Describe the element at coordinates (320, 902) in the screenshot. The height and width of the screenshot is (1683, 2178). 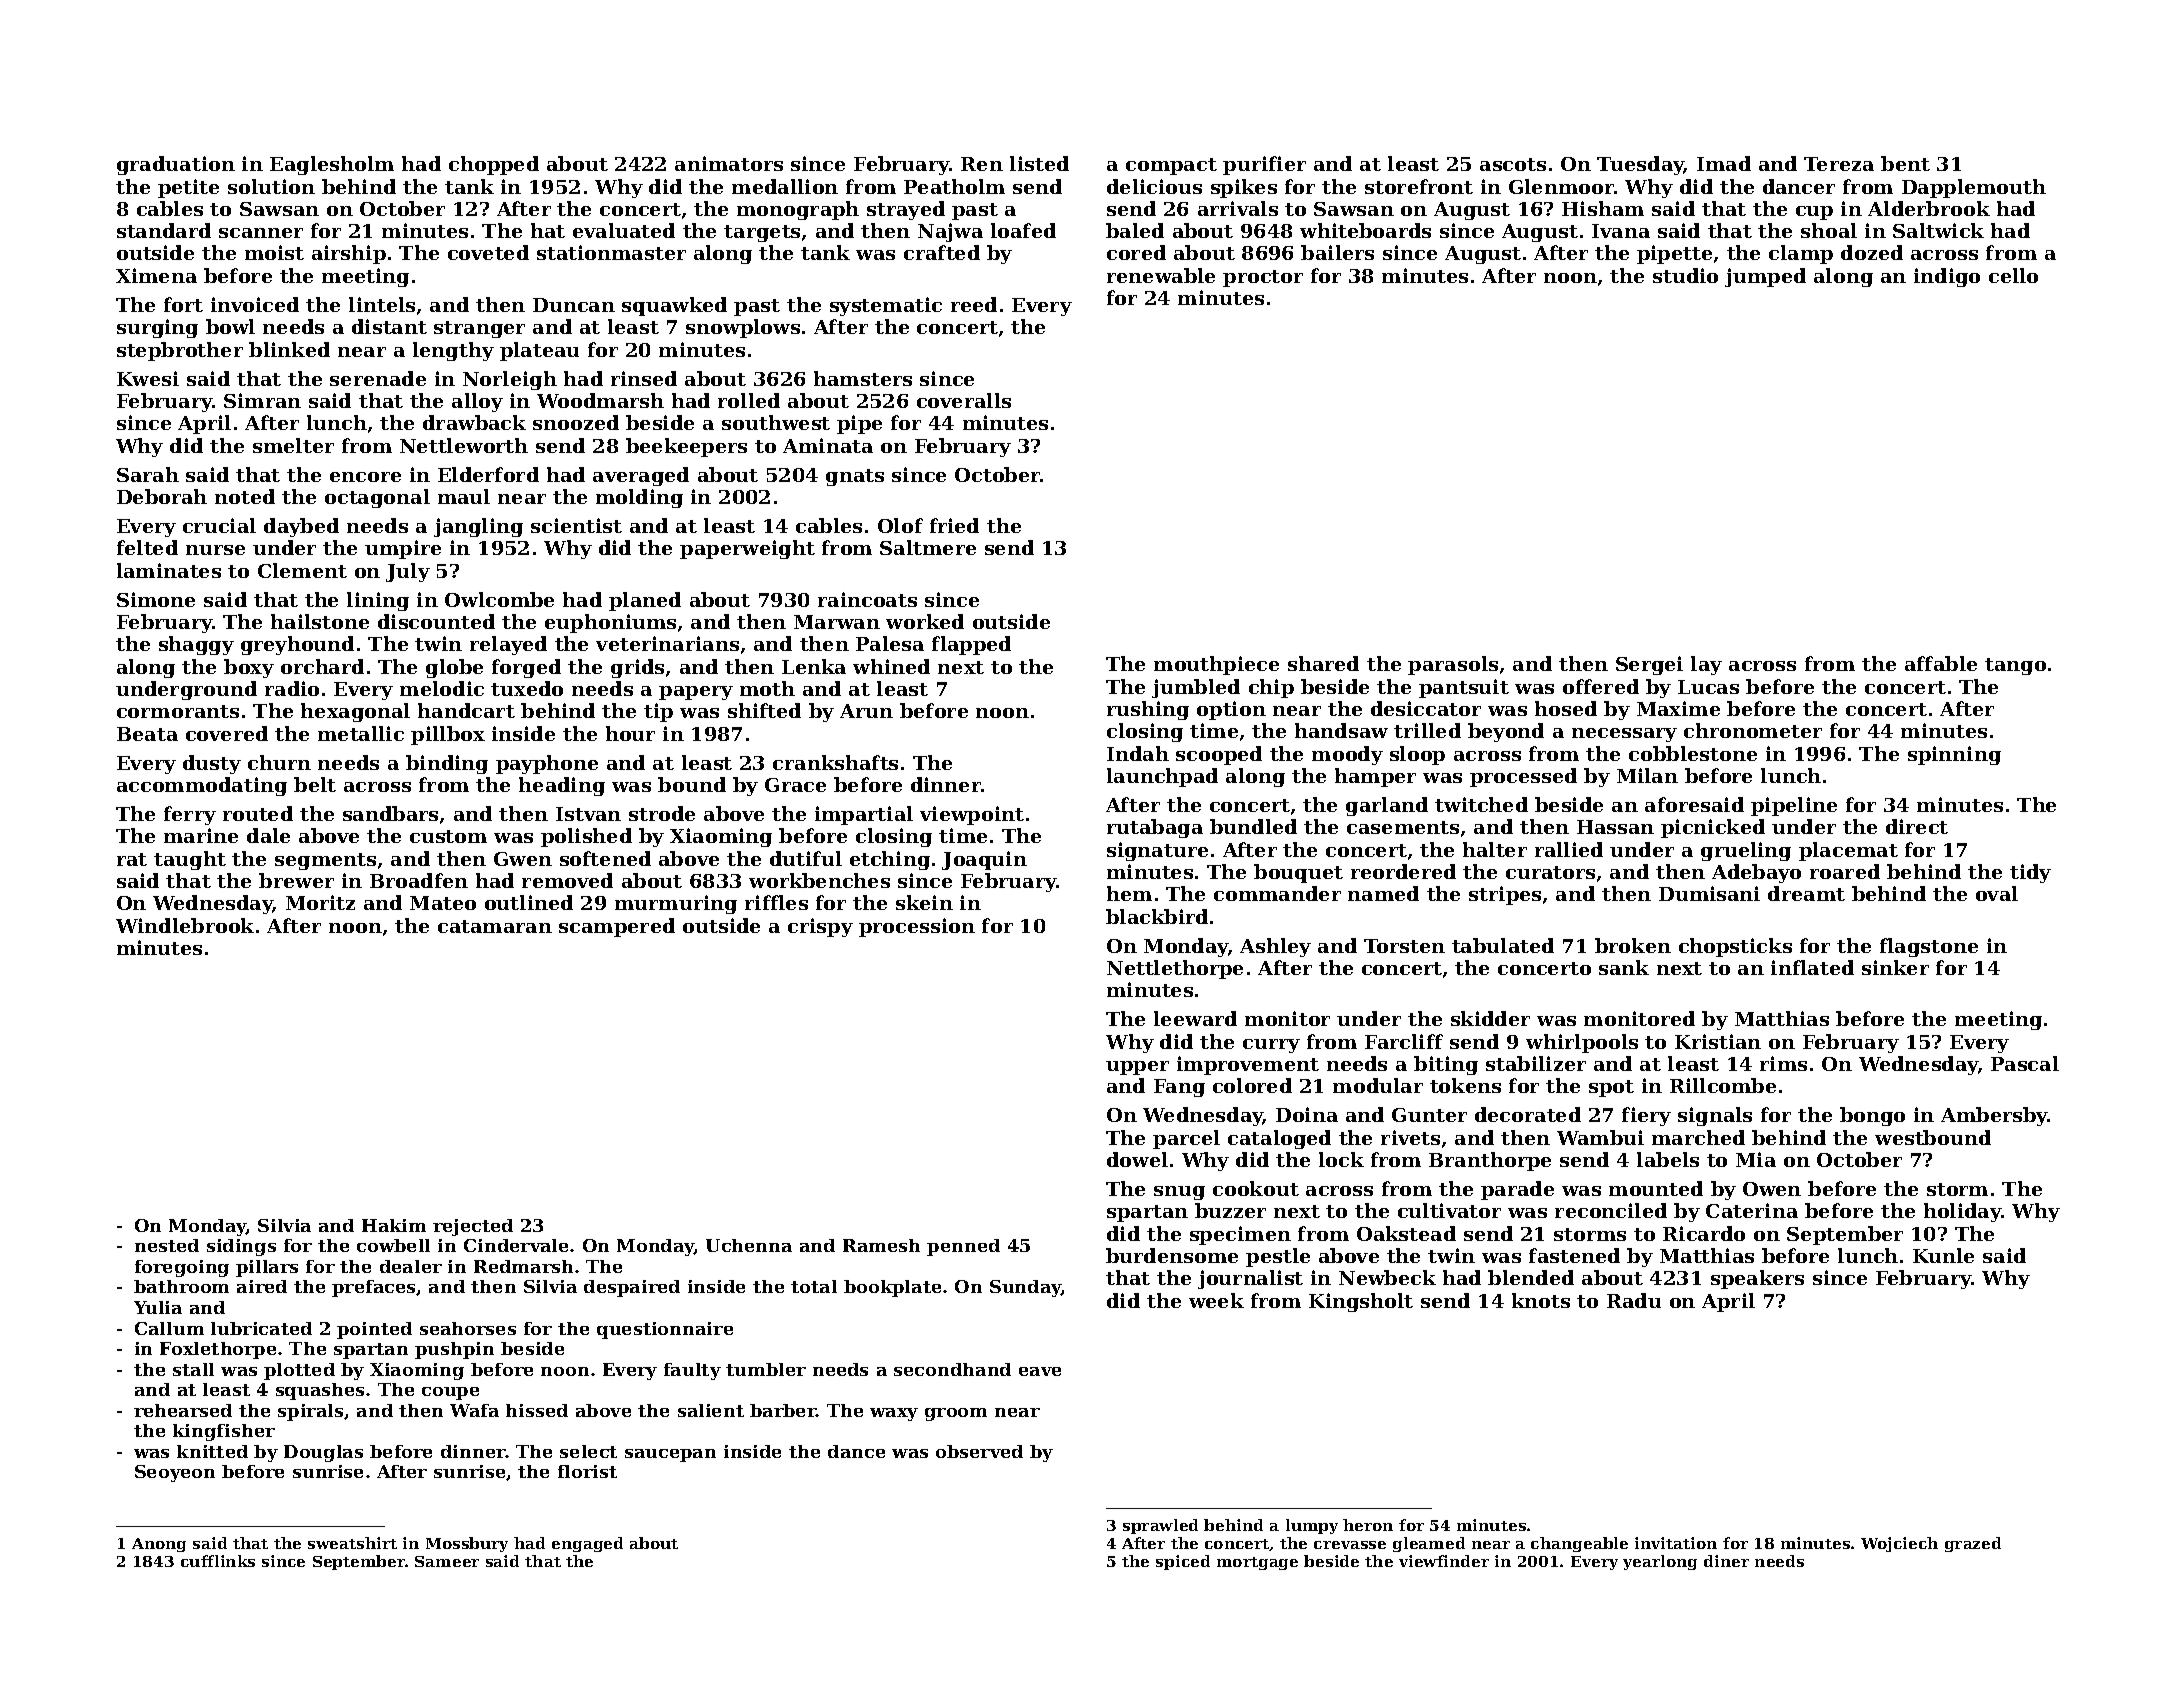
I see `Moritz` at that location.
